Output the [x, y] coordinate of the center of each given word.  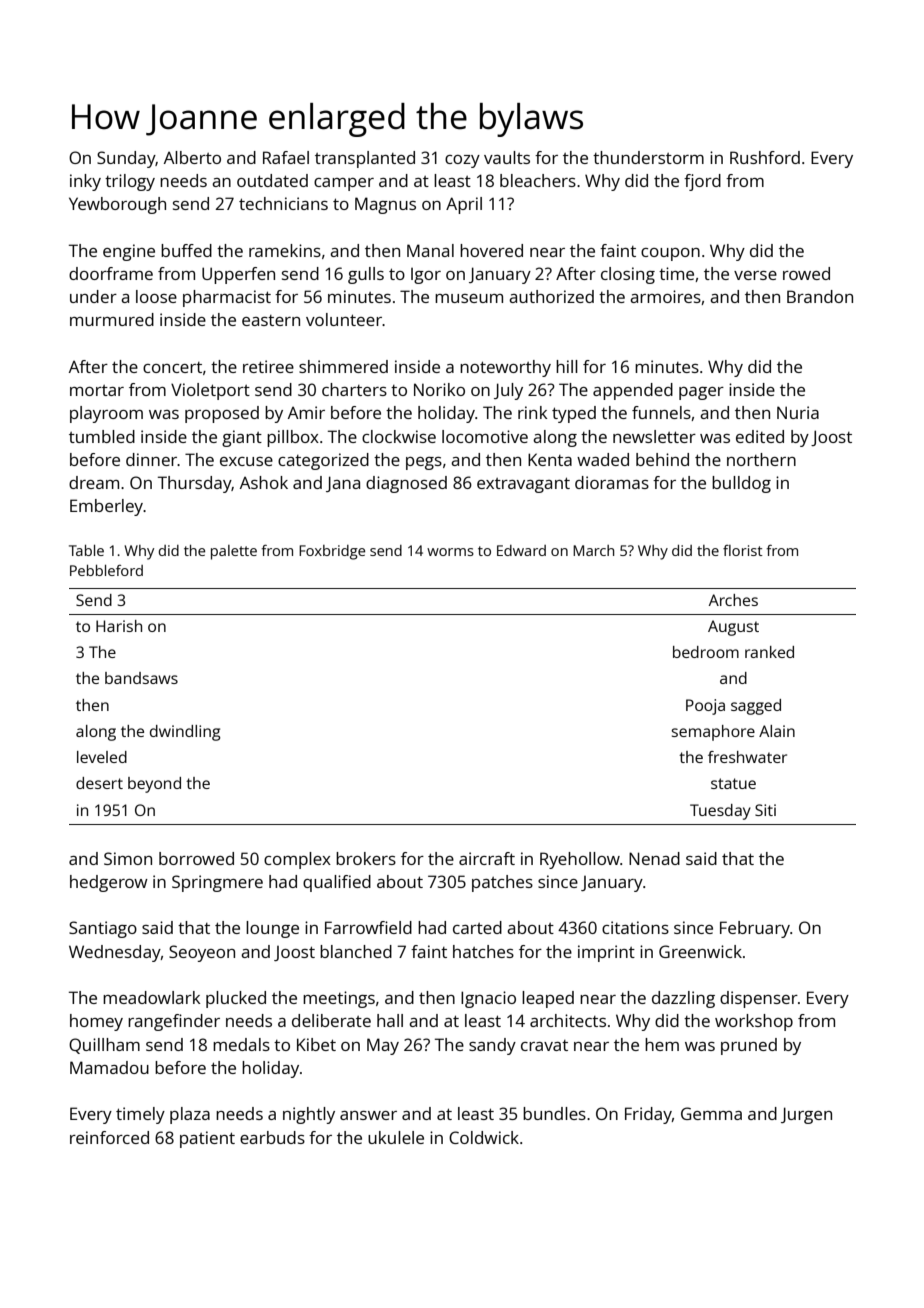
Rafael [286, 157]
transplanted [365, 159]
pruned [749, 1046]
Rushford [765, 157]
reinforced [109, 1137]
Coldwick [484, 1137]
